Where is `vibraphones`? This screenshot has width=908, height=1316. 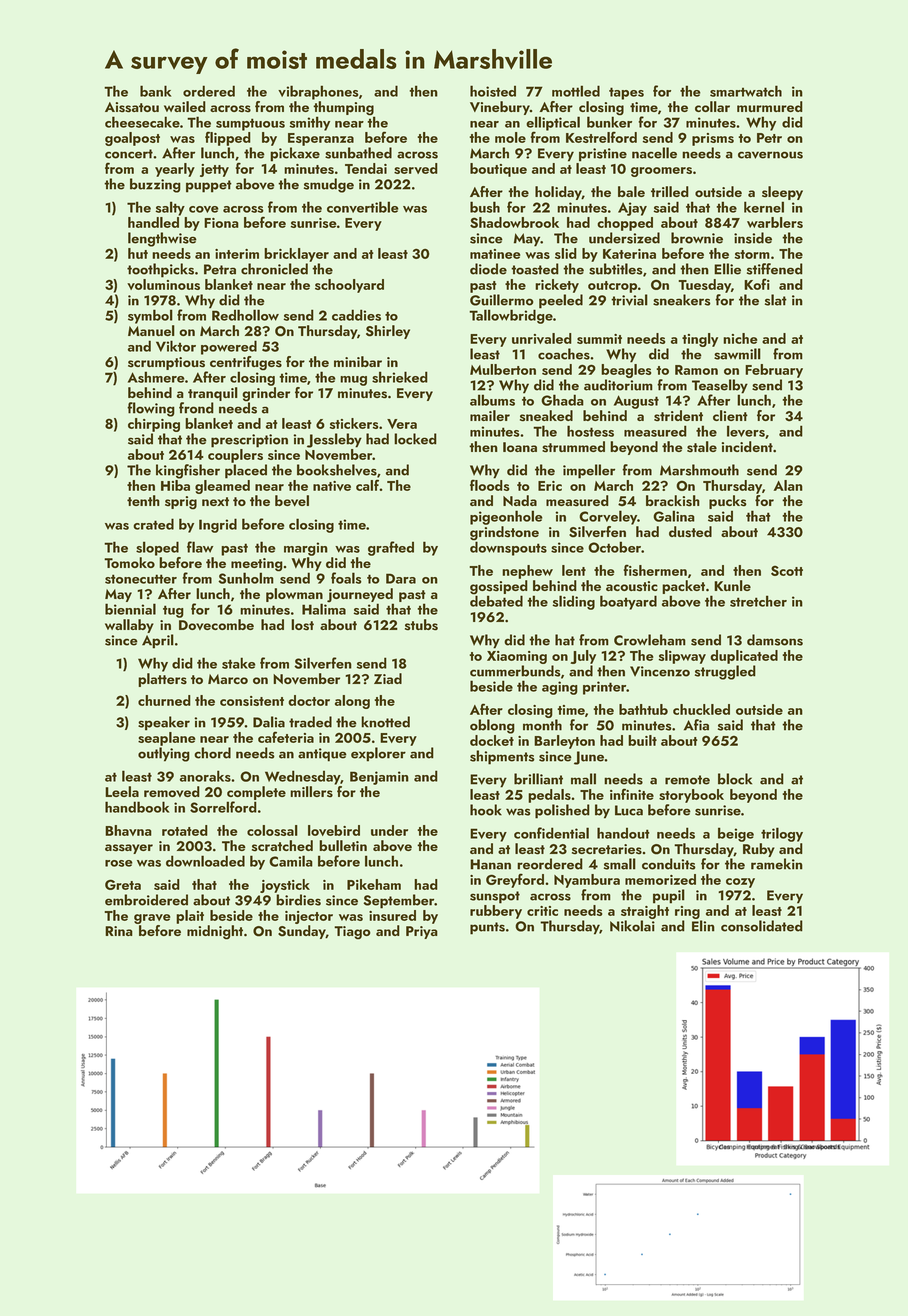 vibraphones is located at coordinates (318, 92).
